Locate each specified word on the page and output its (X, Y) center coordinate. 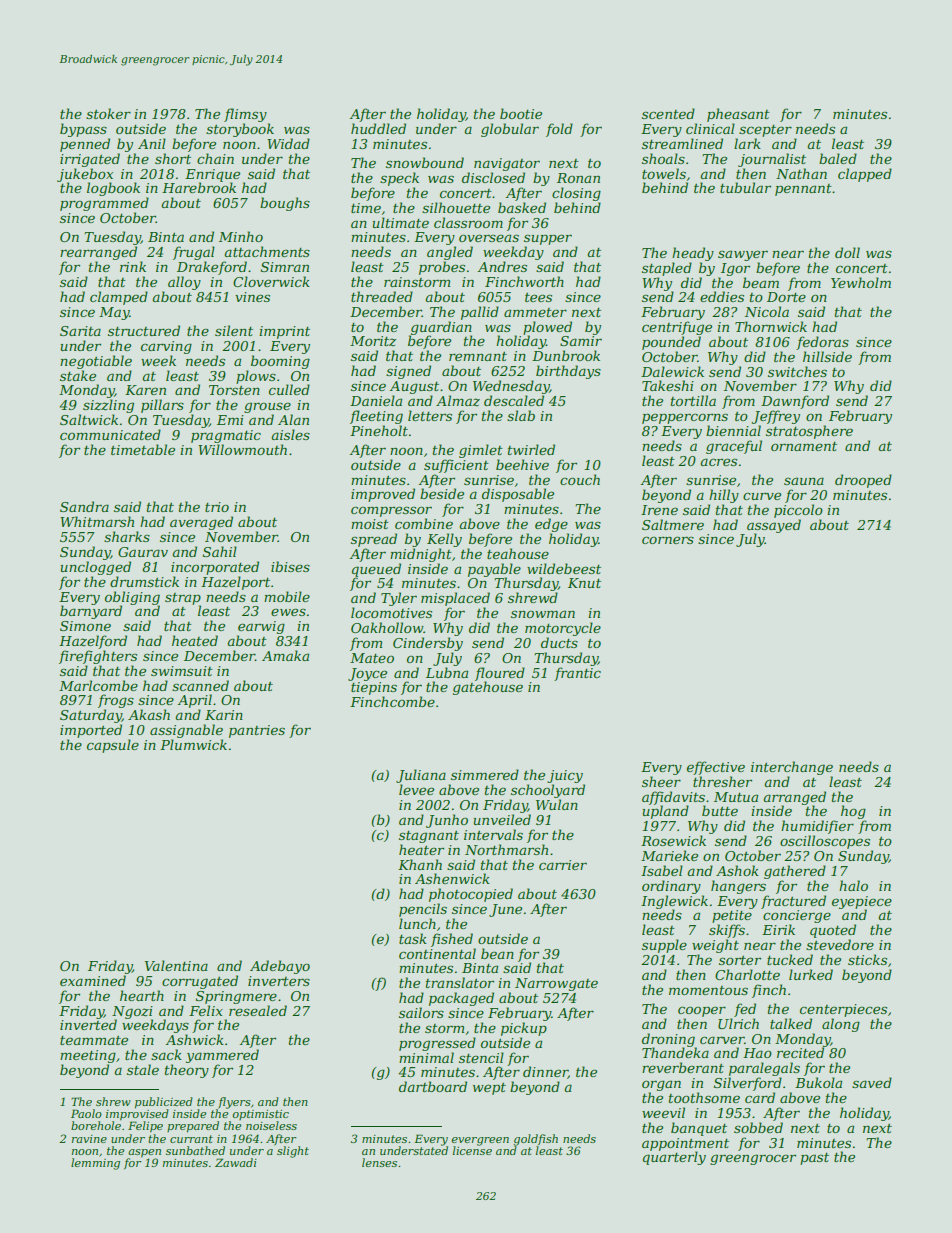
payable (494, 570)
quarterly (674, 1158)
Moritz (373, 341)
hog (853, 812)
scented (668, 113)
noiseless (271, 1125)
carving (166, 347)
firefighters (98, 657)
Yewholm (861, 282)
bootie (521, 113)
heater (421, 849)
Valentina (176, 965)
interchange (792, 768)
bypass (83, 130)
